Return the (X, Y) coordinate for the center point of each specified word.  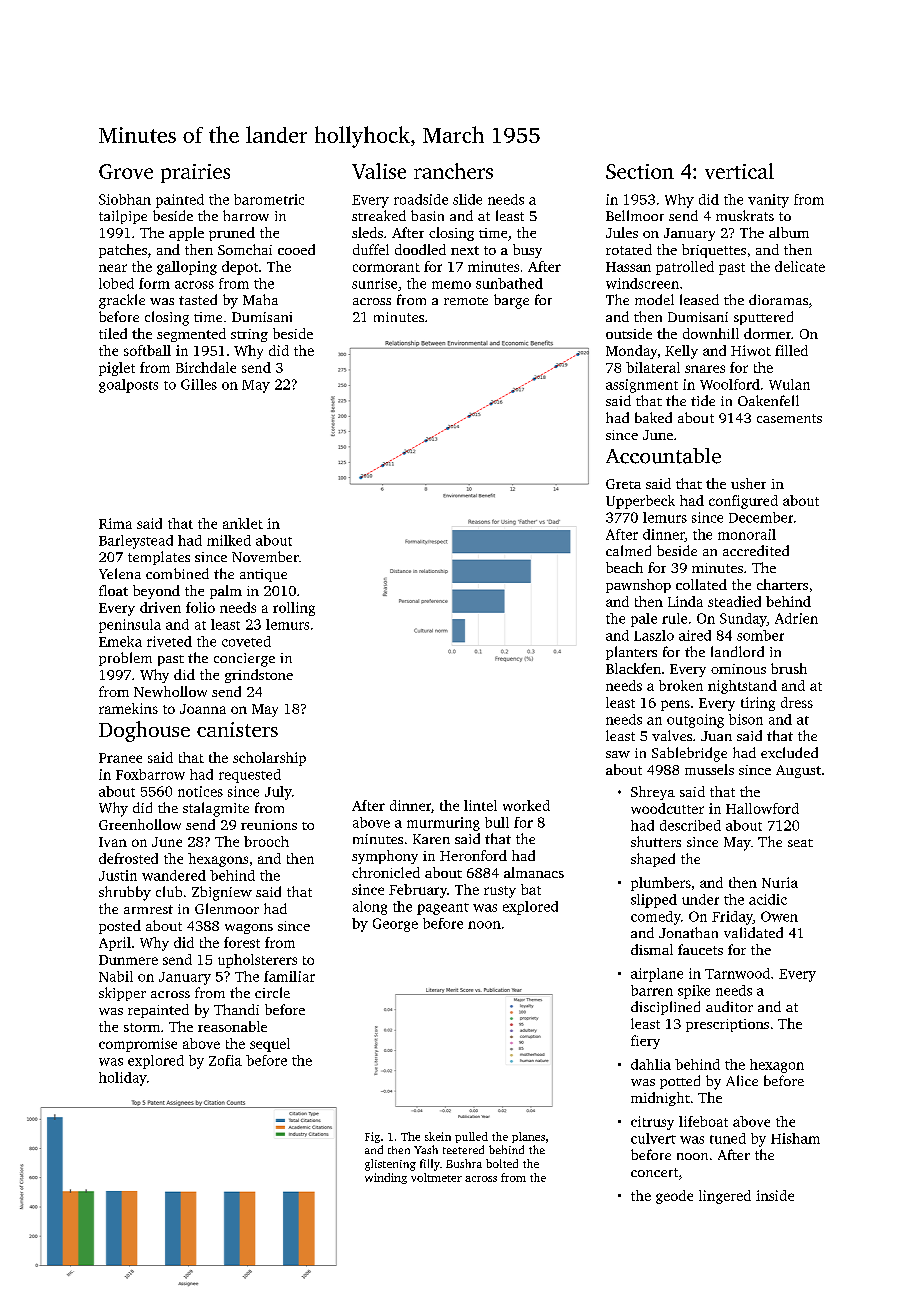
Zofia (225, 1060)
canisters (237, 729)
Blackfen (633, 668)
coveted (246, 641)
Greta (623, 484)
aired (695, 635)
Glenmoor (227, 908)
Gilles (199, 384)
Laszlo (654, 635)
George (395, 925)
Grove (126, 171)
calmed (628, 550)
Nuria (780, 882)
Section (640, 171)
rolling (294, 609)
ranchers (453, 171)
